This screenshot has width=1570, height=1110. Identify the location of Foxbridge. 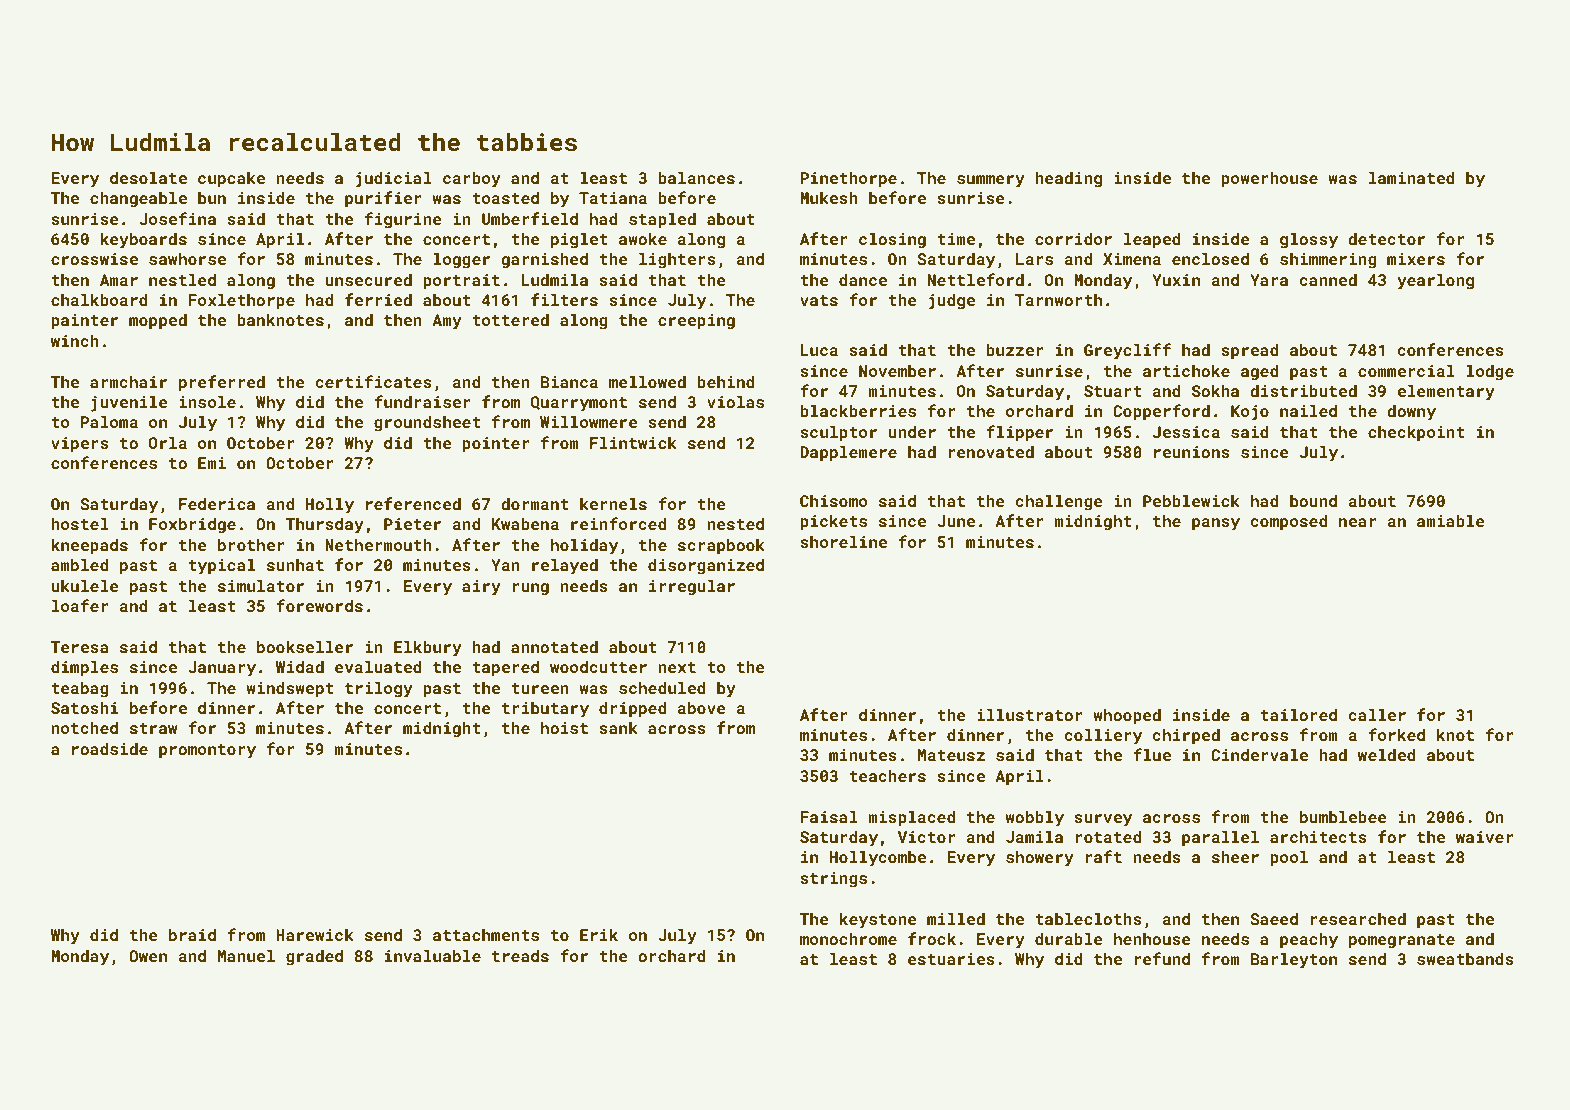
(192, 525).
